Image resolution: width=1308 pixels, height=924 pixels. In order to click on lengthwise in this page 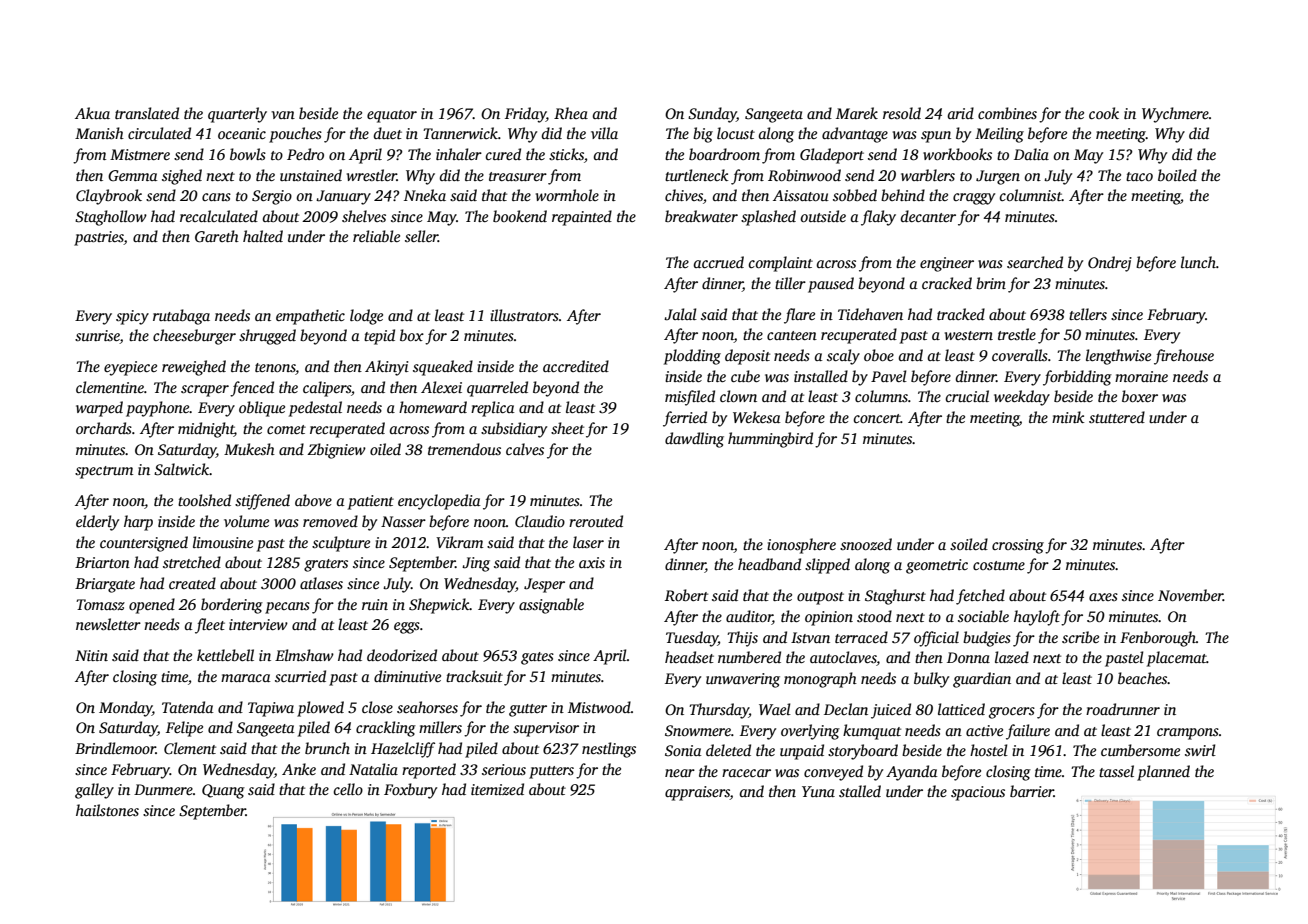, I will do `click(1118, 357)`.
